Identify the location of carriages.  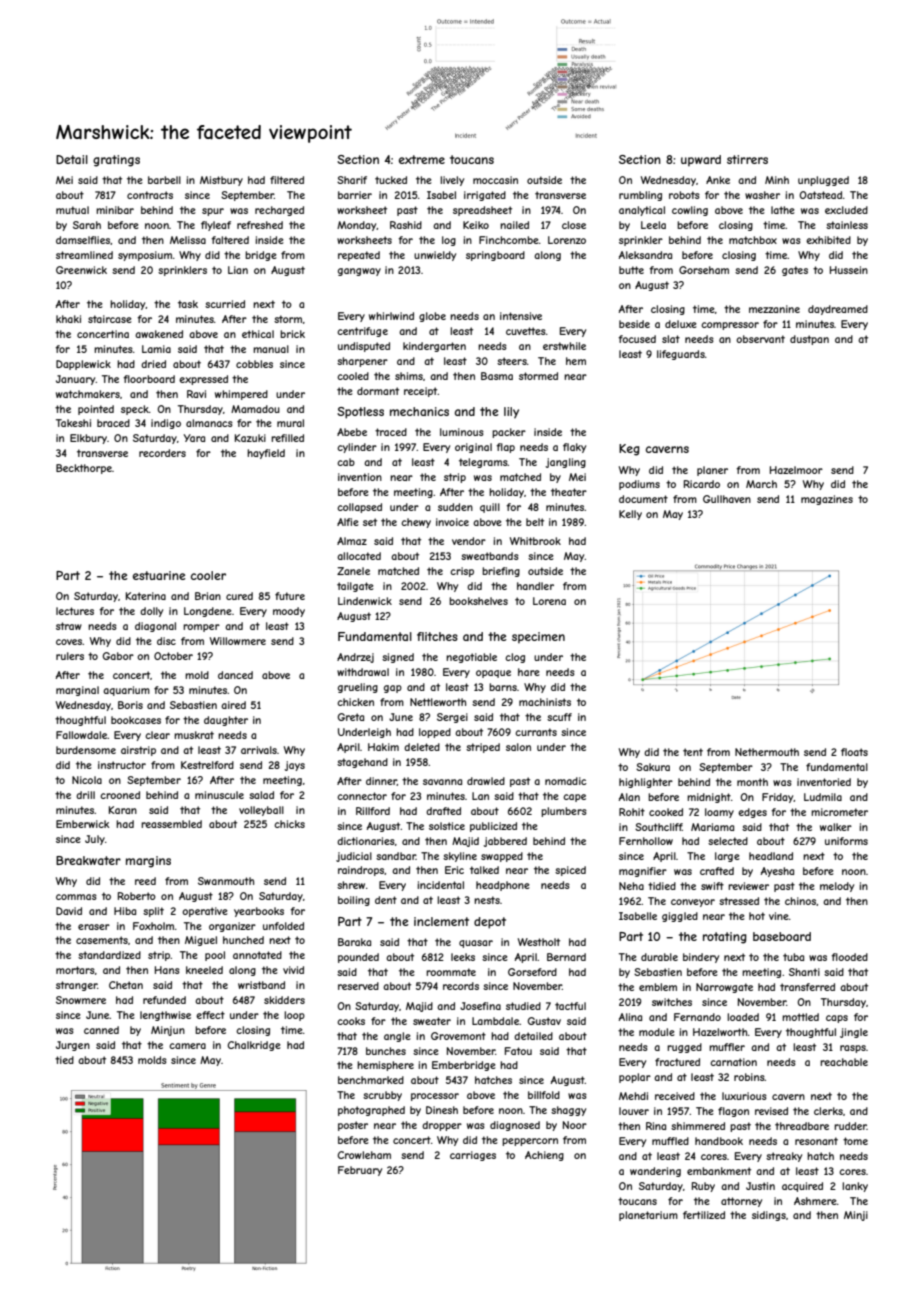
(473, 1156).
